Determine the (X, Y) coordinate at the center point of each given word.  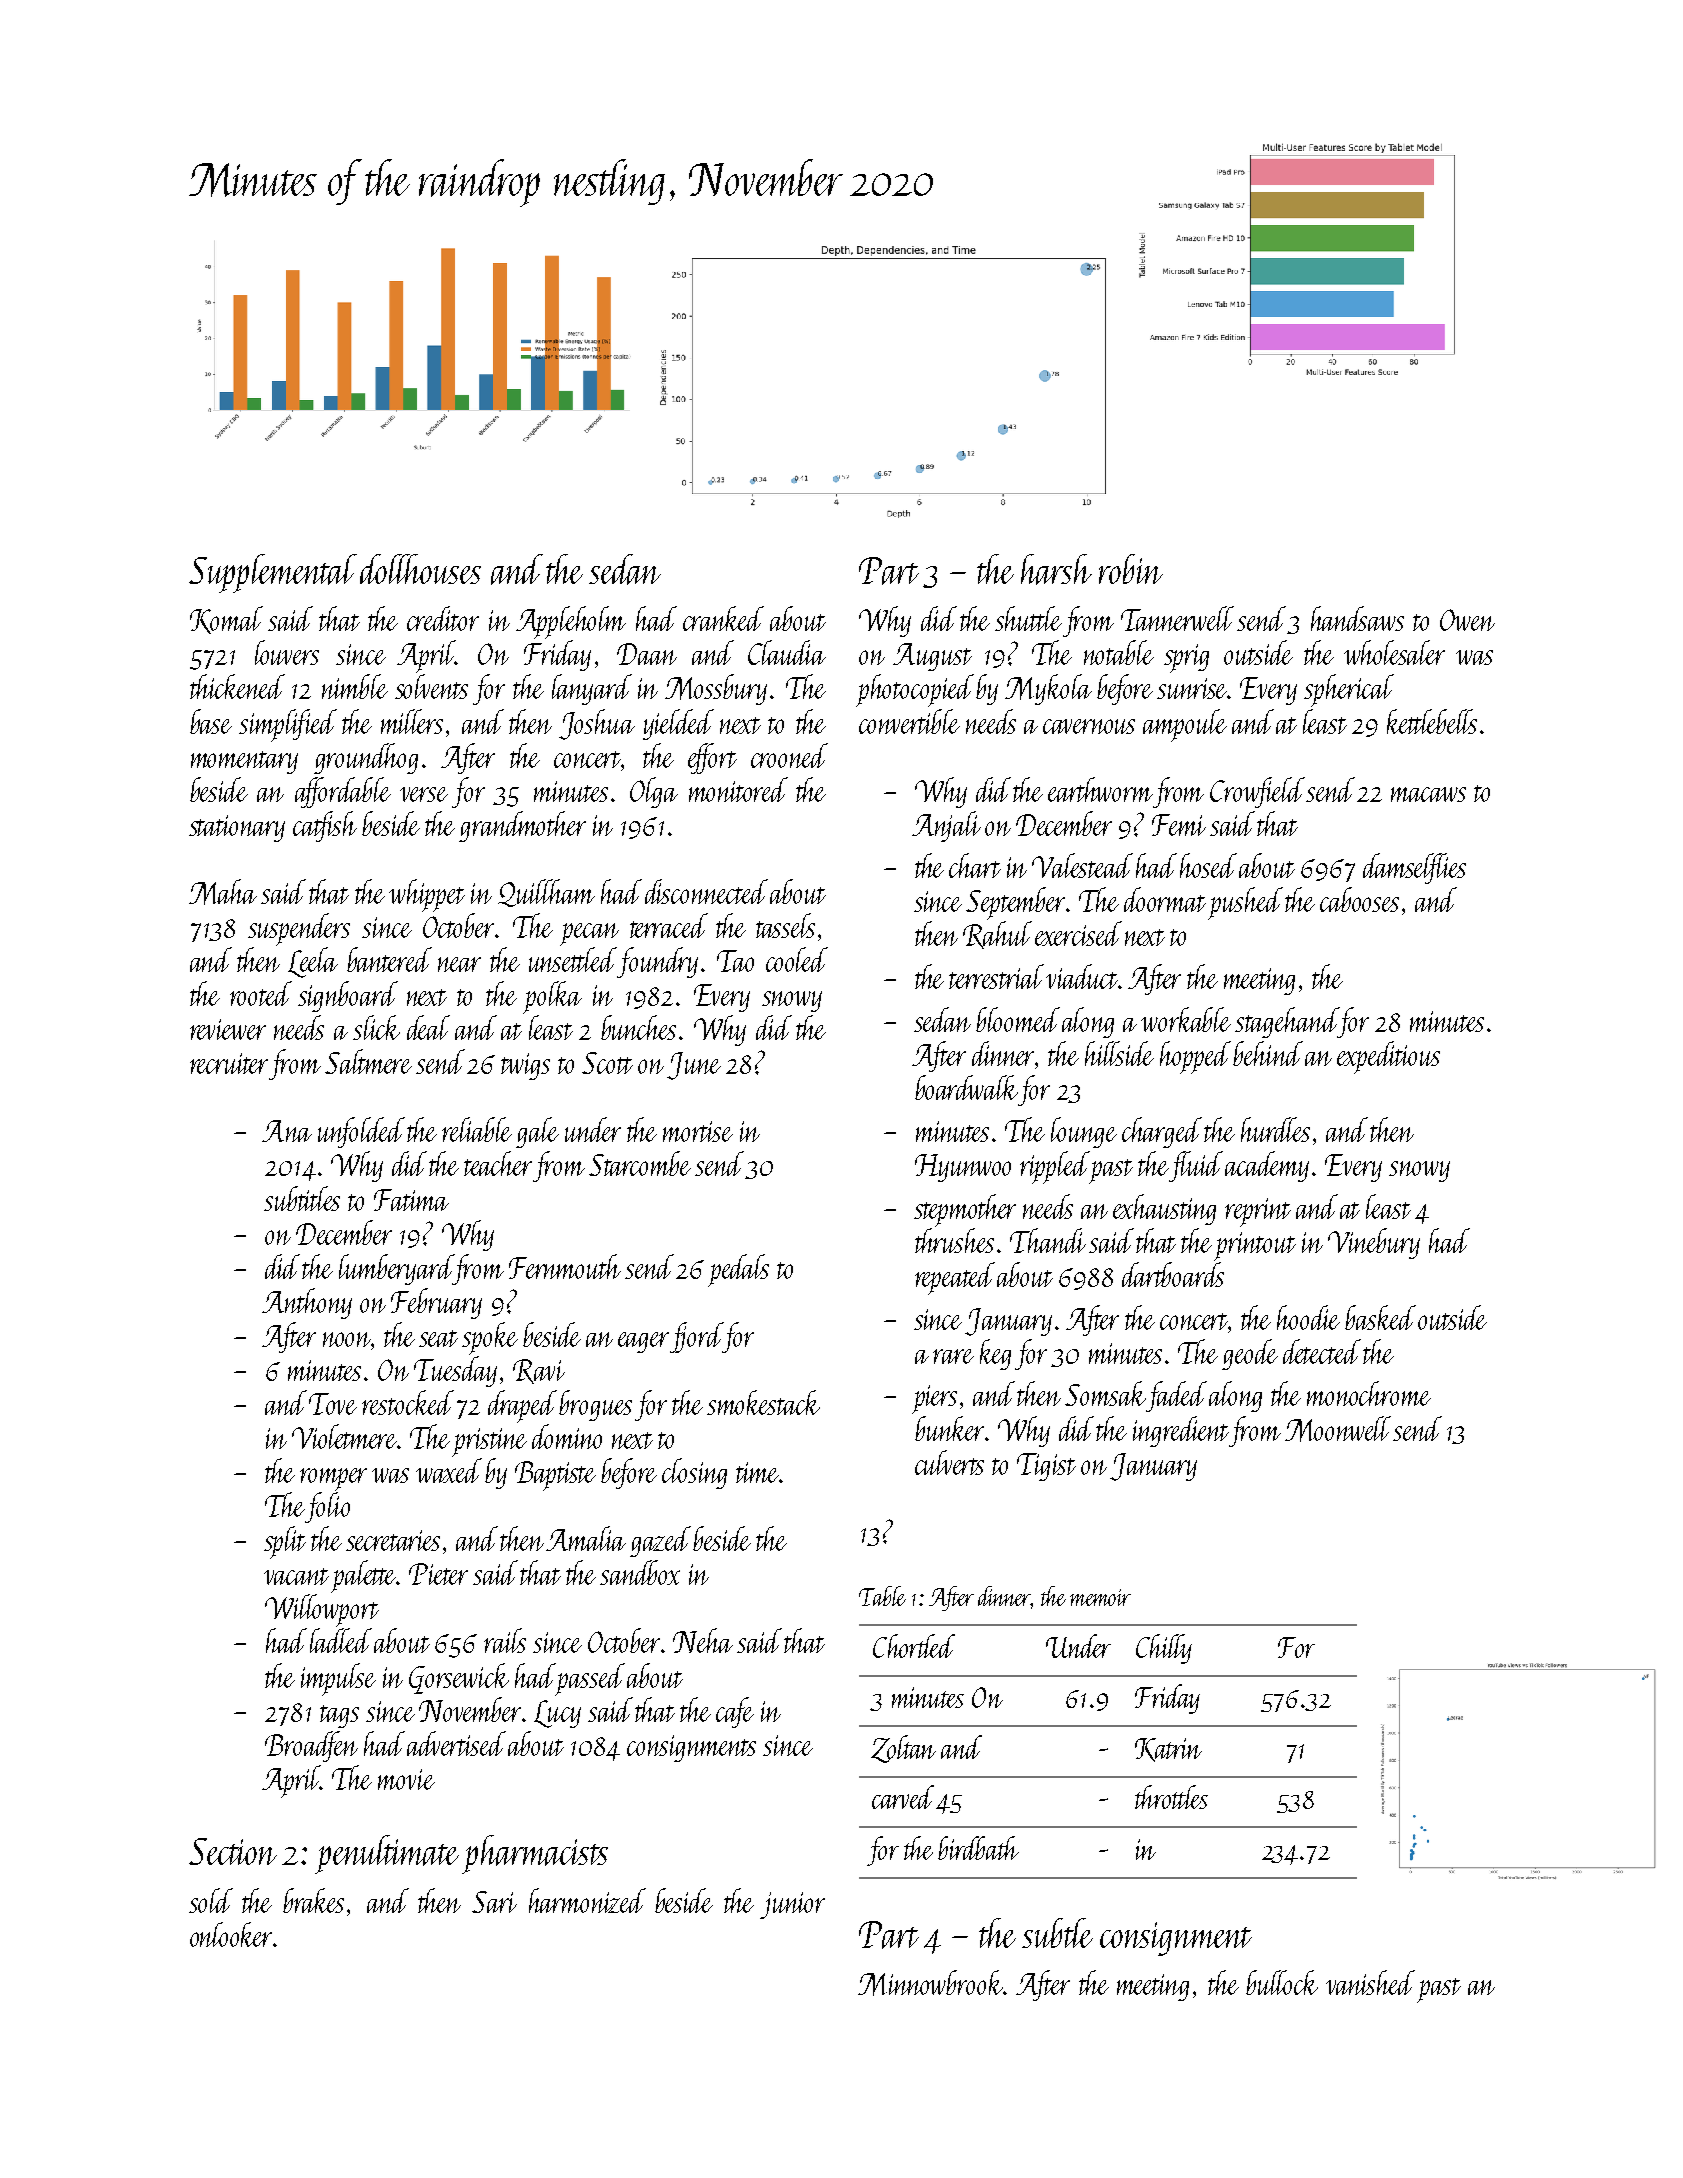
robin (1131, 569)
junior (792, 1905)
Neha (703, 1640)
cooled (797, 959)
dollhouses (420, 569)
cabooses (1359, 899)
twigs (525, 1066)
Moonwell (1338, 1429)
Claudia (787, 652)
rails (505, 1640)
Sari (494, 1902)
